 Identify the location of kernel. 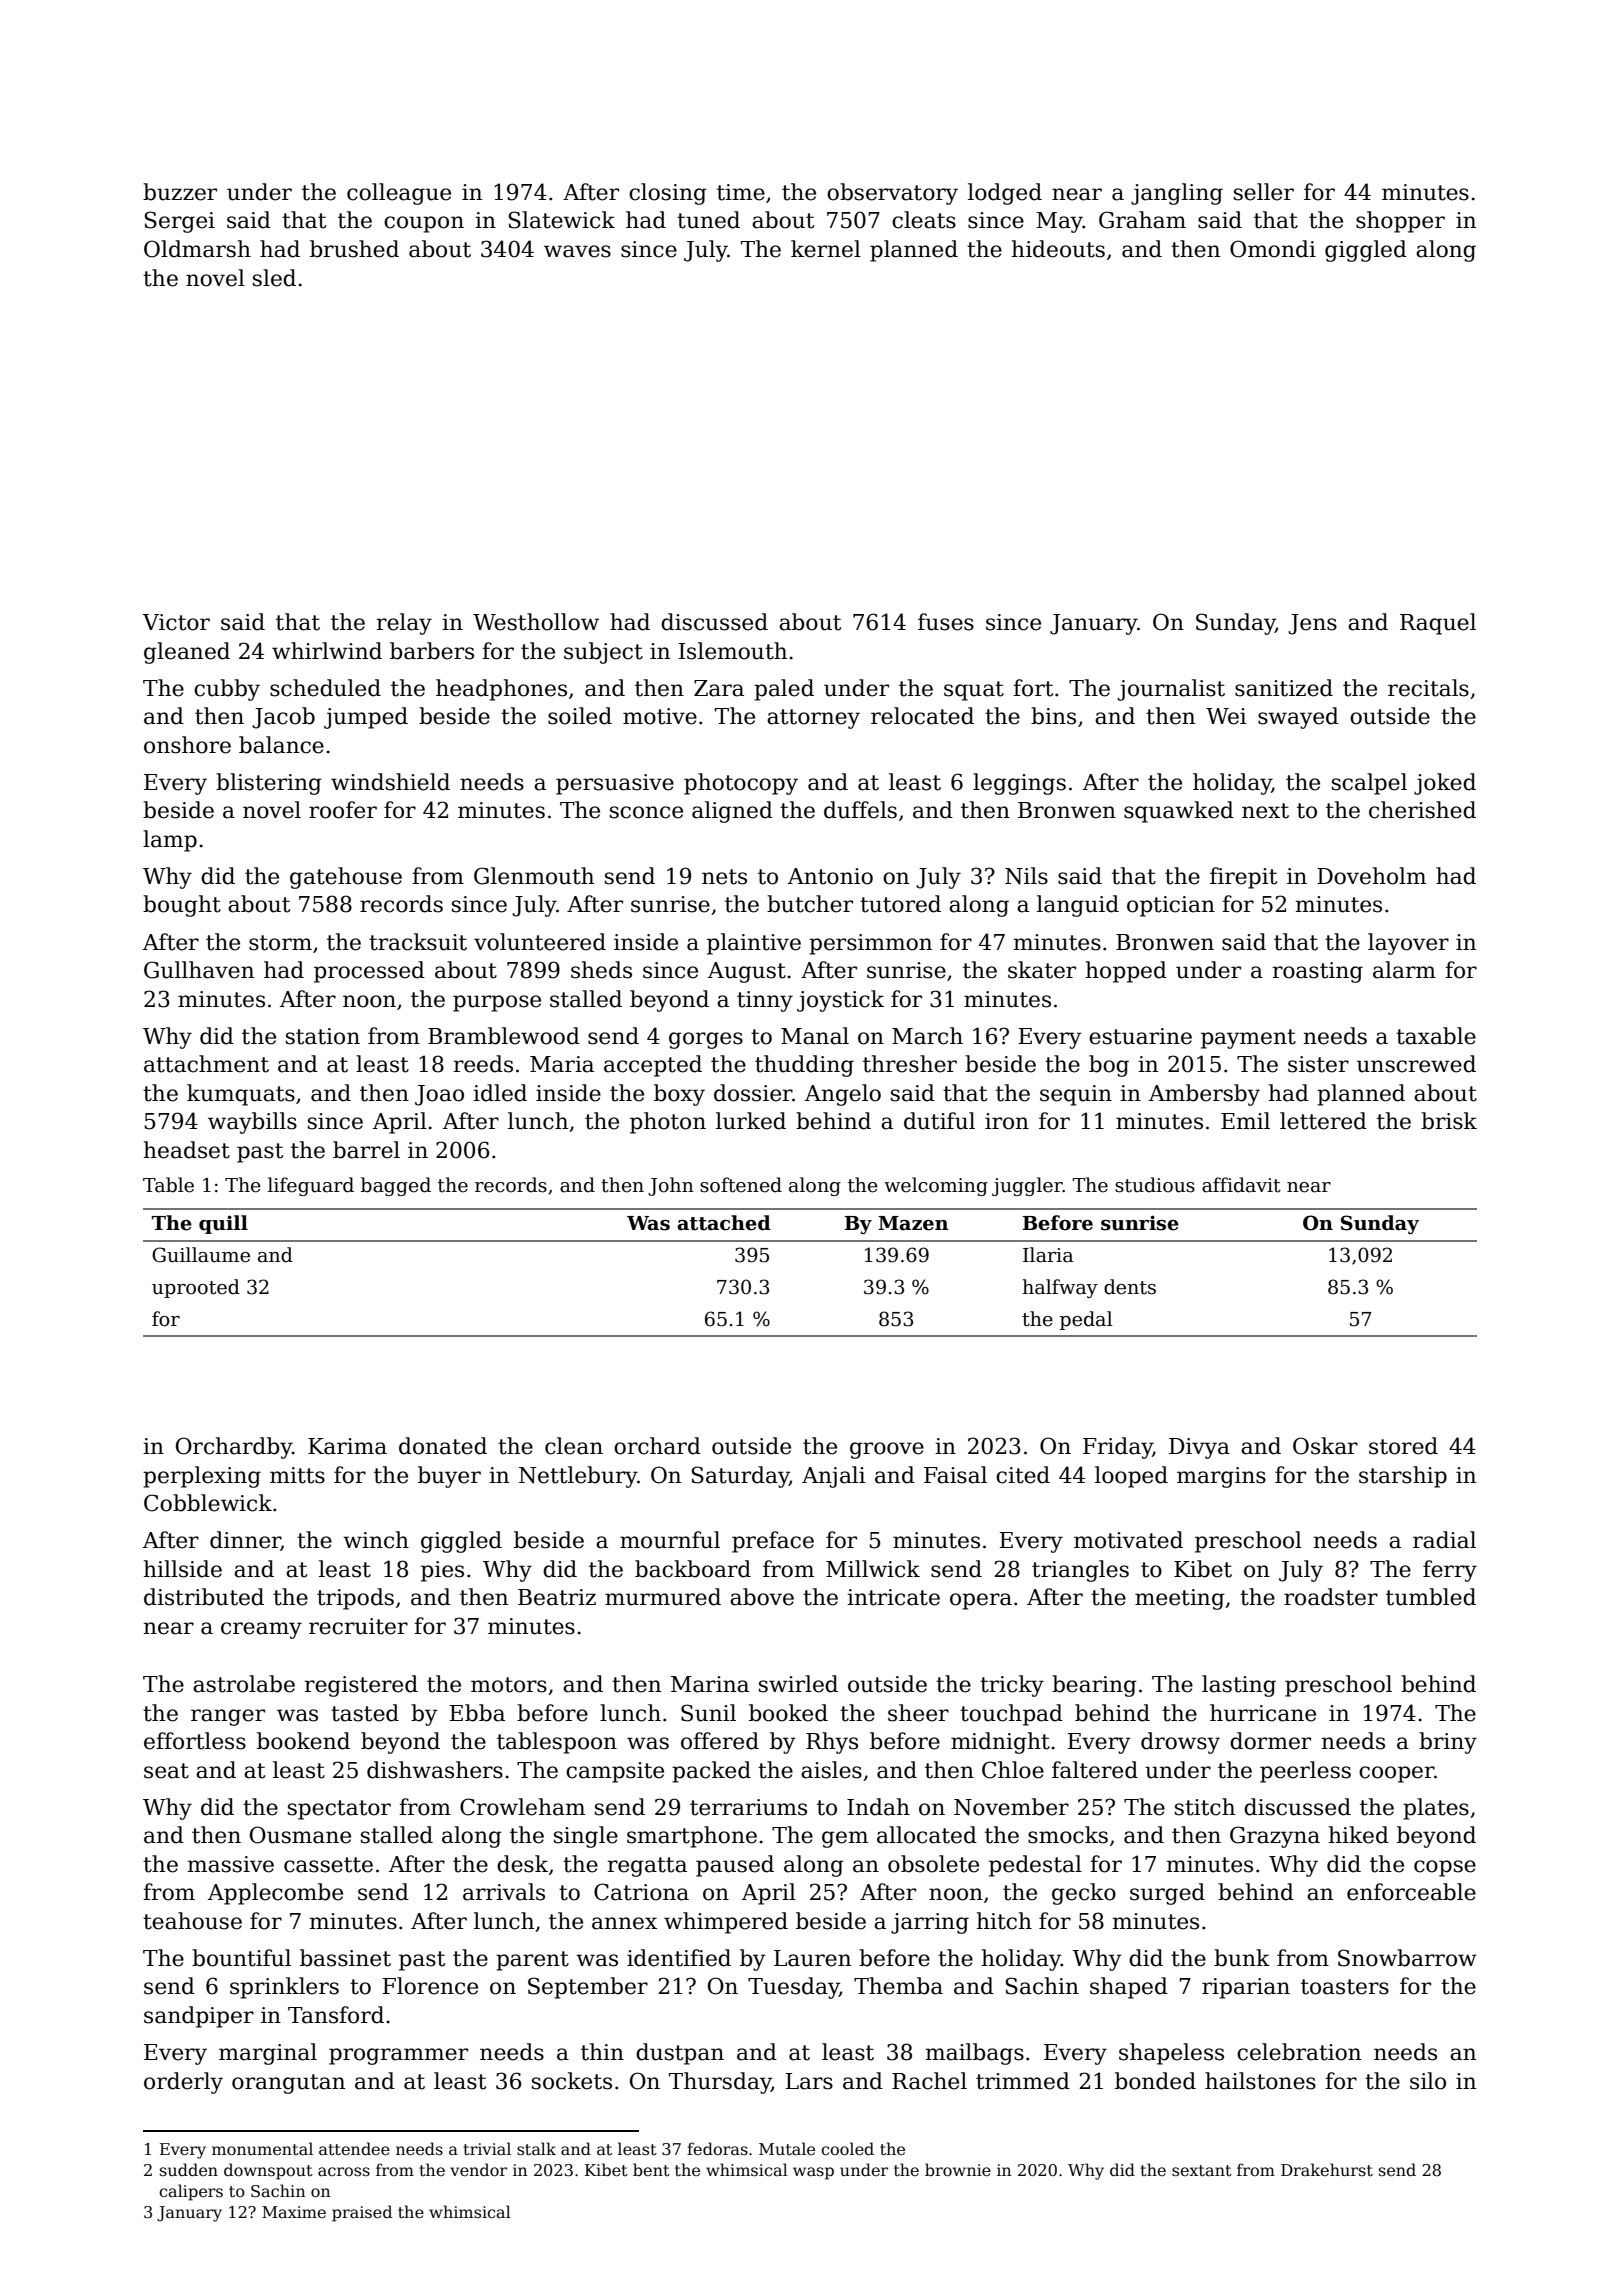
(826, 249).
